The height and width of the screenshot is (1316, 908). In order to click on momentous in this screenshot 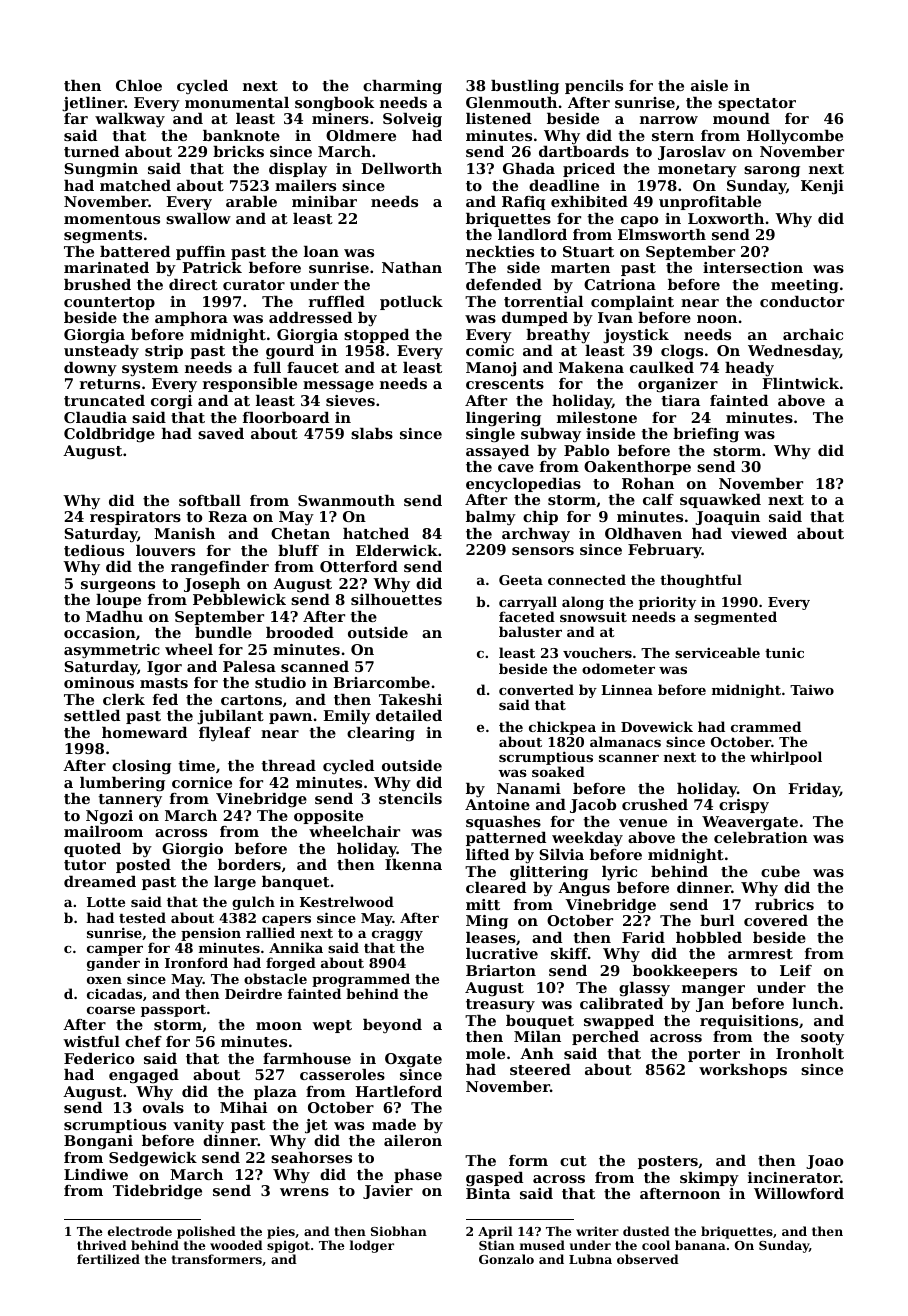, I will do `click(112, 219)`.
